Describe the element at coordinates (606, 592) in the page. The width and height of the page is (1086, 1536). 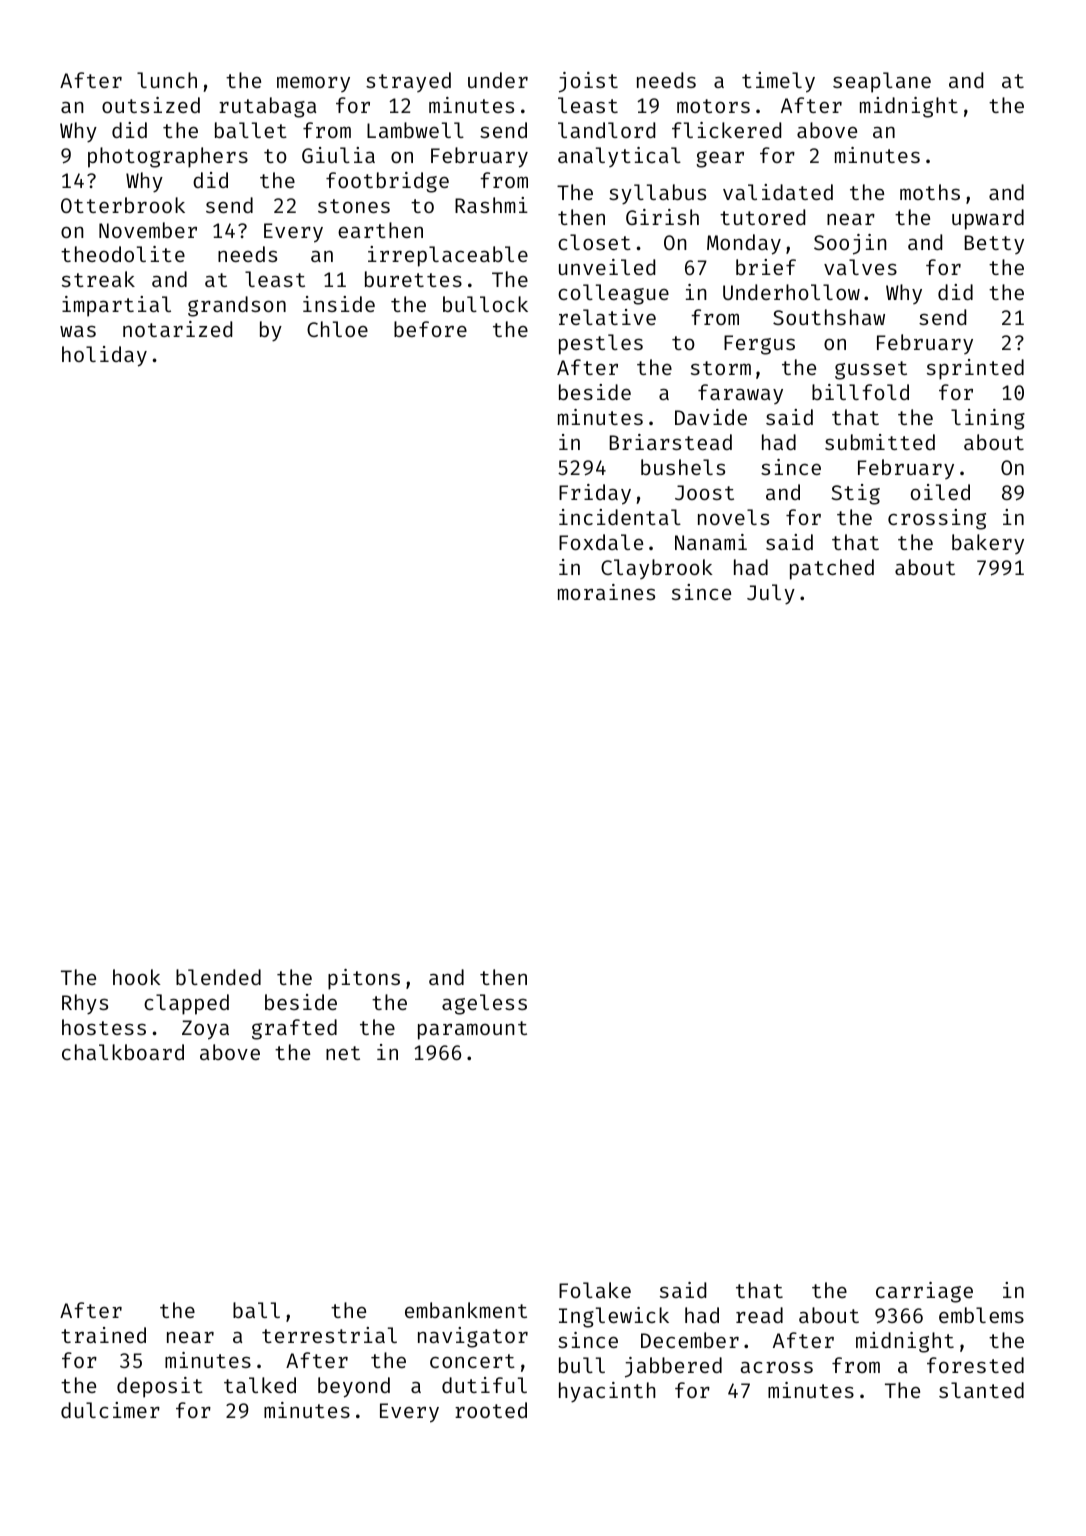
I see `moraines` at that location.
